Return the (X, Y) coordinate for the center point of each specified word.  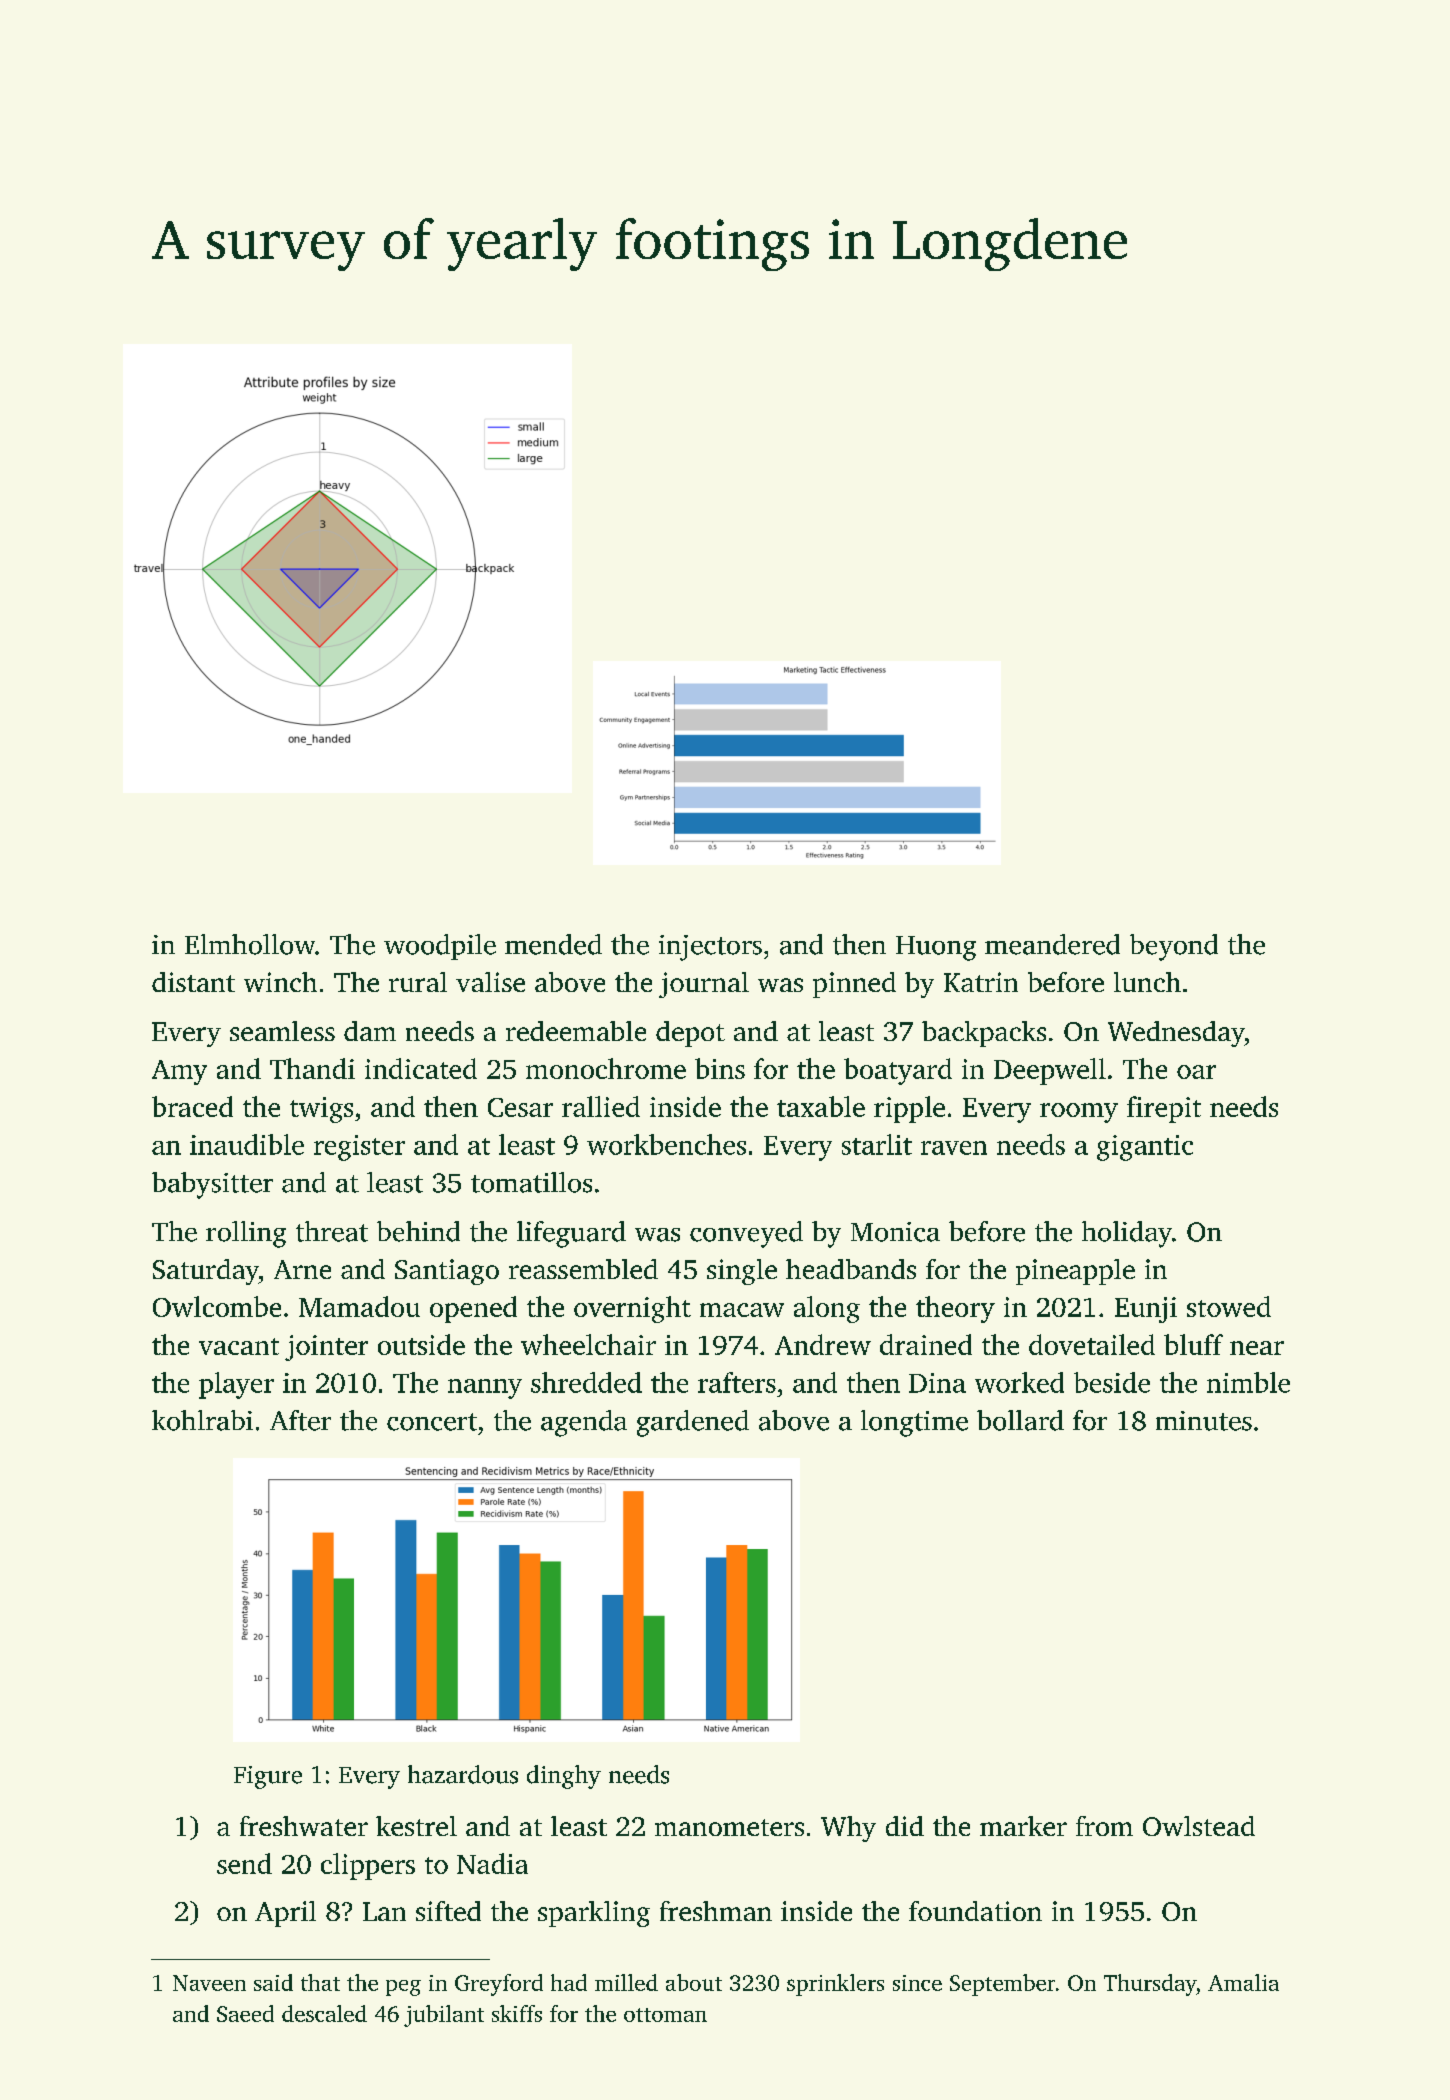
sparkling (594, 1914)
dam (370, 1031)
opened (473, 1309)
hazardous (463, 1774)
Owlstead (1199, 1826)
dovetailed (1092, 1344)
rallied (601, 1106)
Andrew (823, 1344)
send (244, 1863)
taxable (821, 1106)
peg (403, 1988)
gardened (693, 1423)
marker (1023, 1826)
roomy (1079, 1113)
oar (1196, 1072)
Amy (179, 1072)
